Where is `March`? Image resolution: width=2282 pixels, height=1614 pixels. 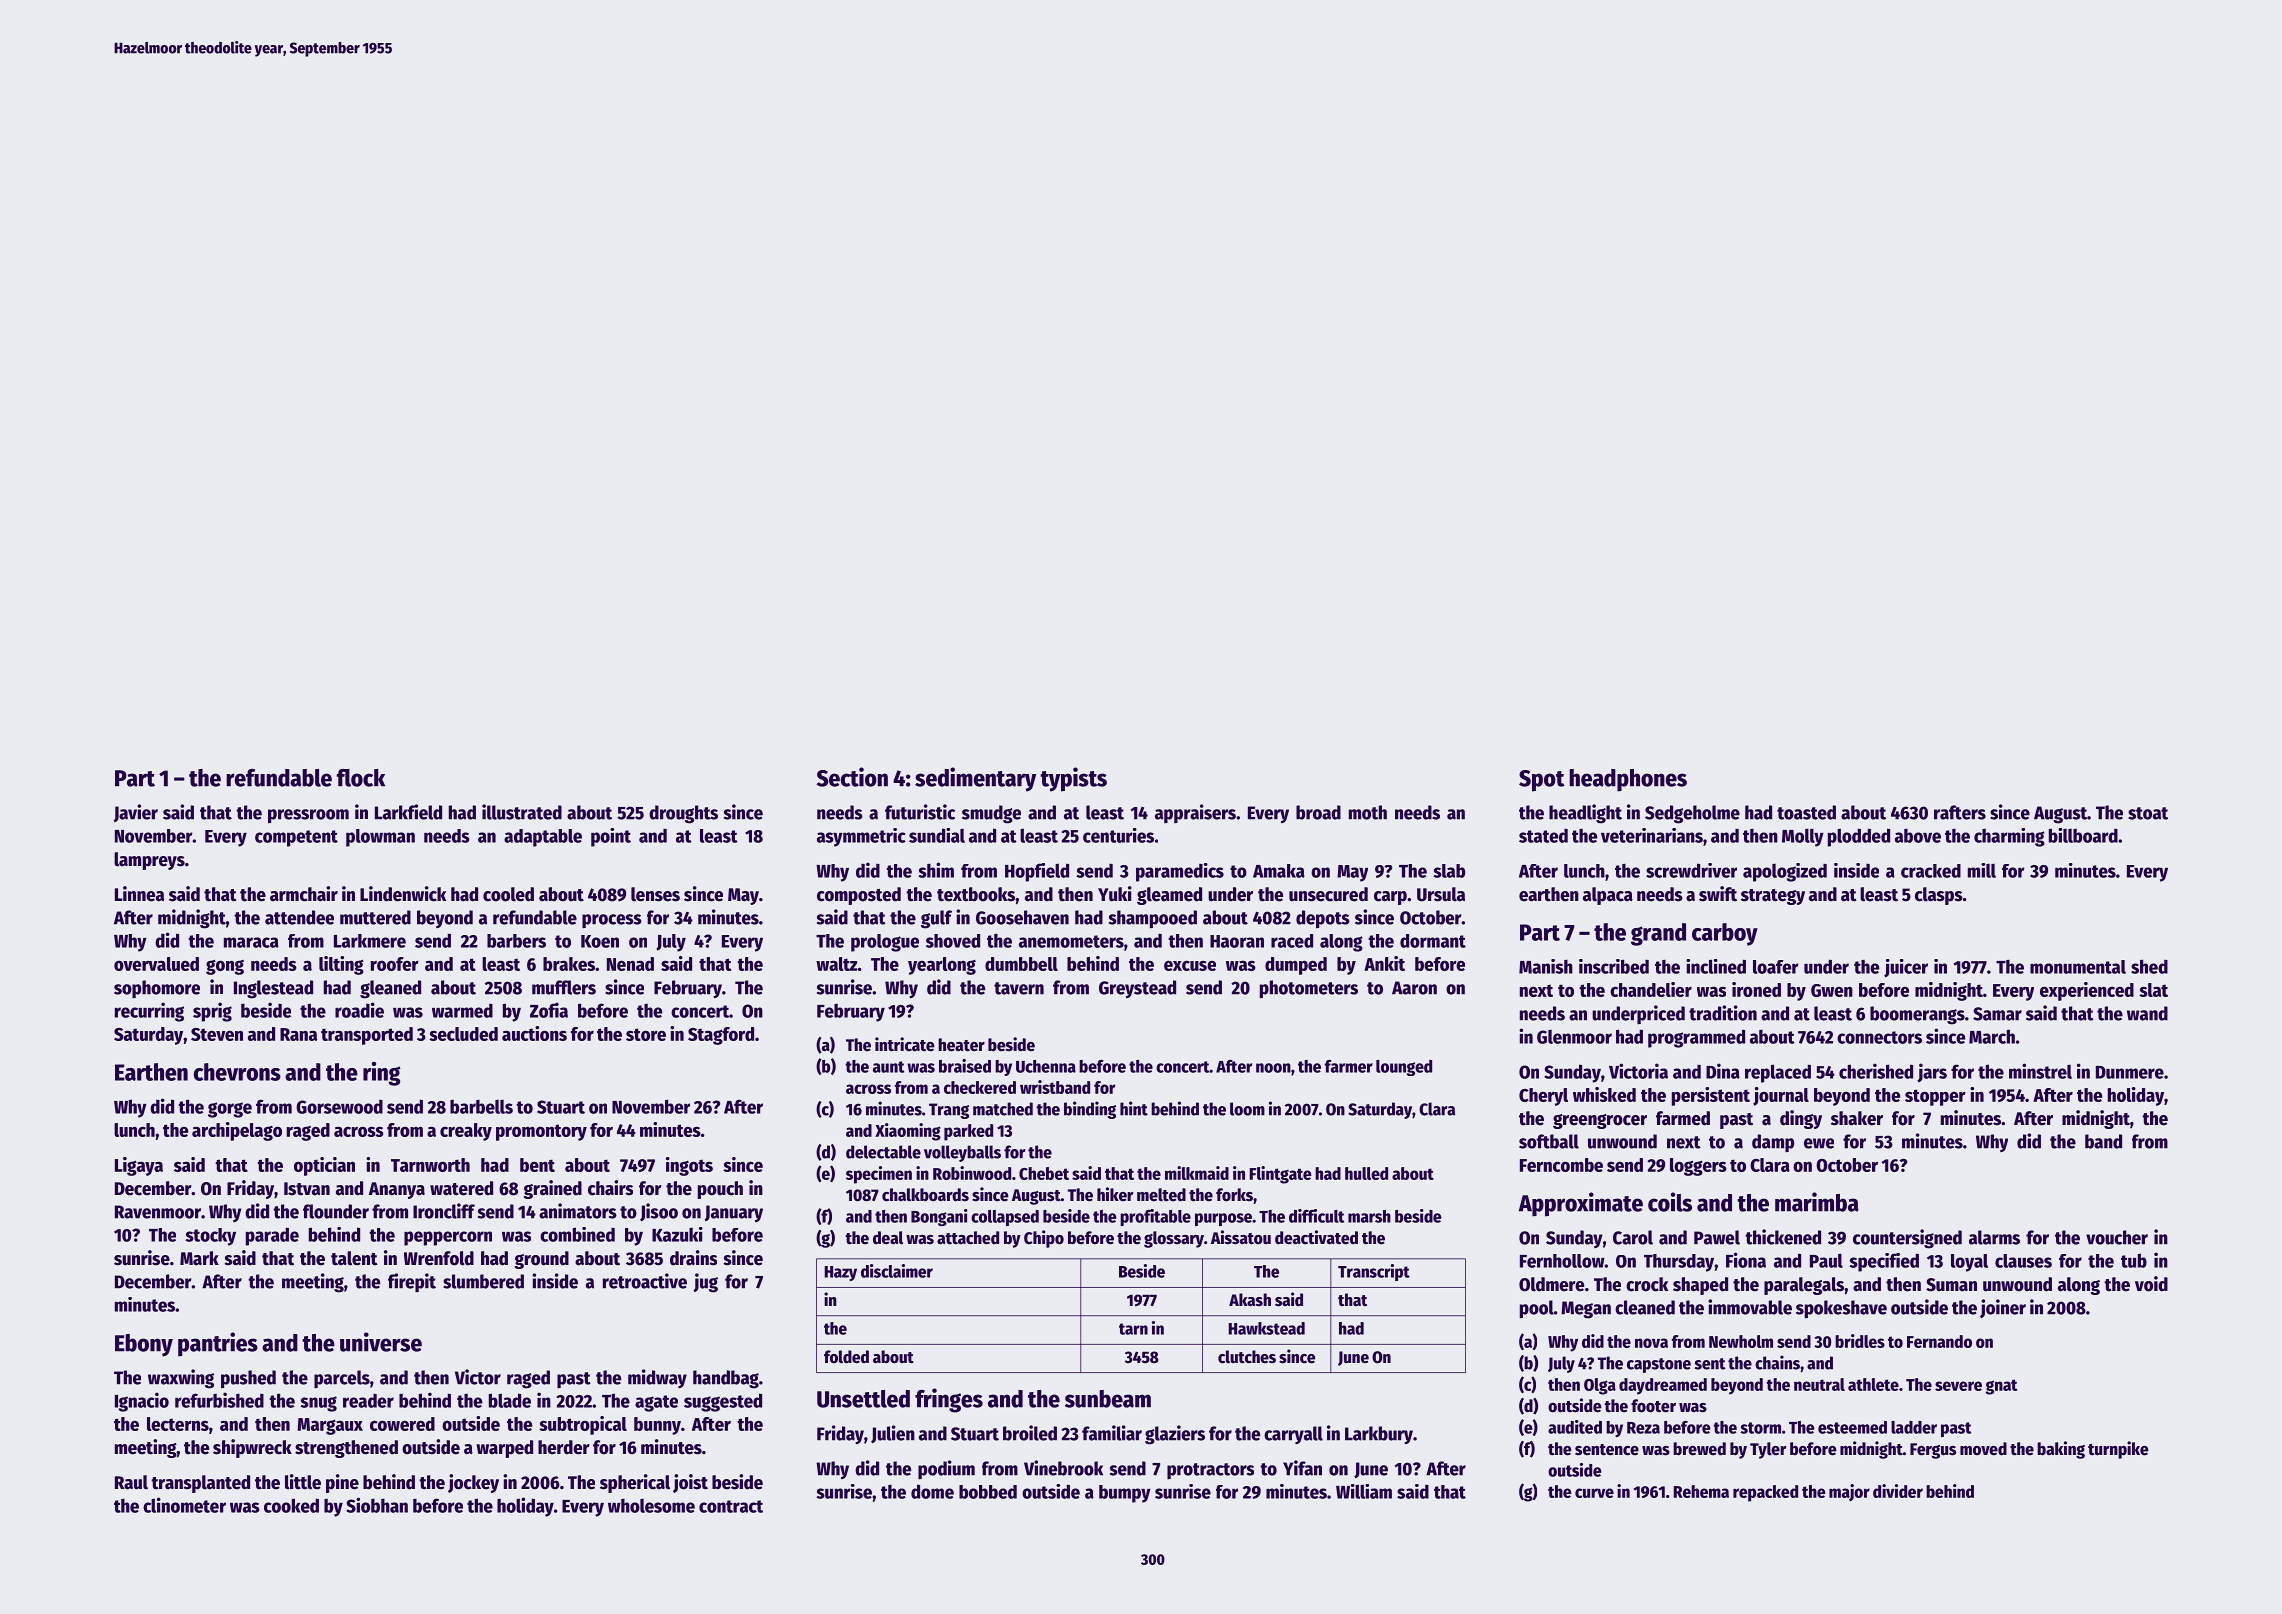
March is located at coordinates (1992, 1036).
